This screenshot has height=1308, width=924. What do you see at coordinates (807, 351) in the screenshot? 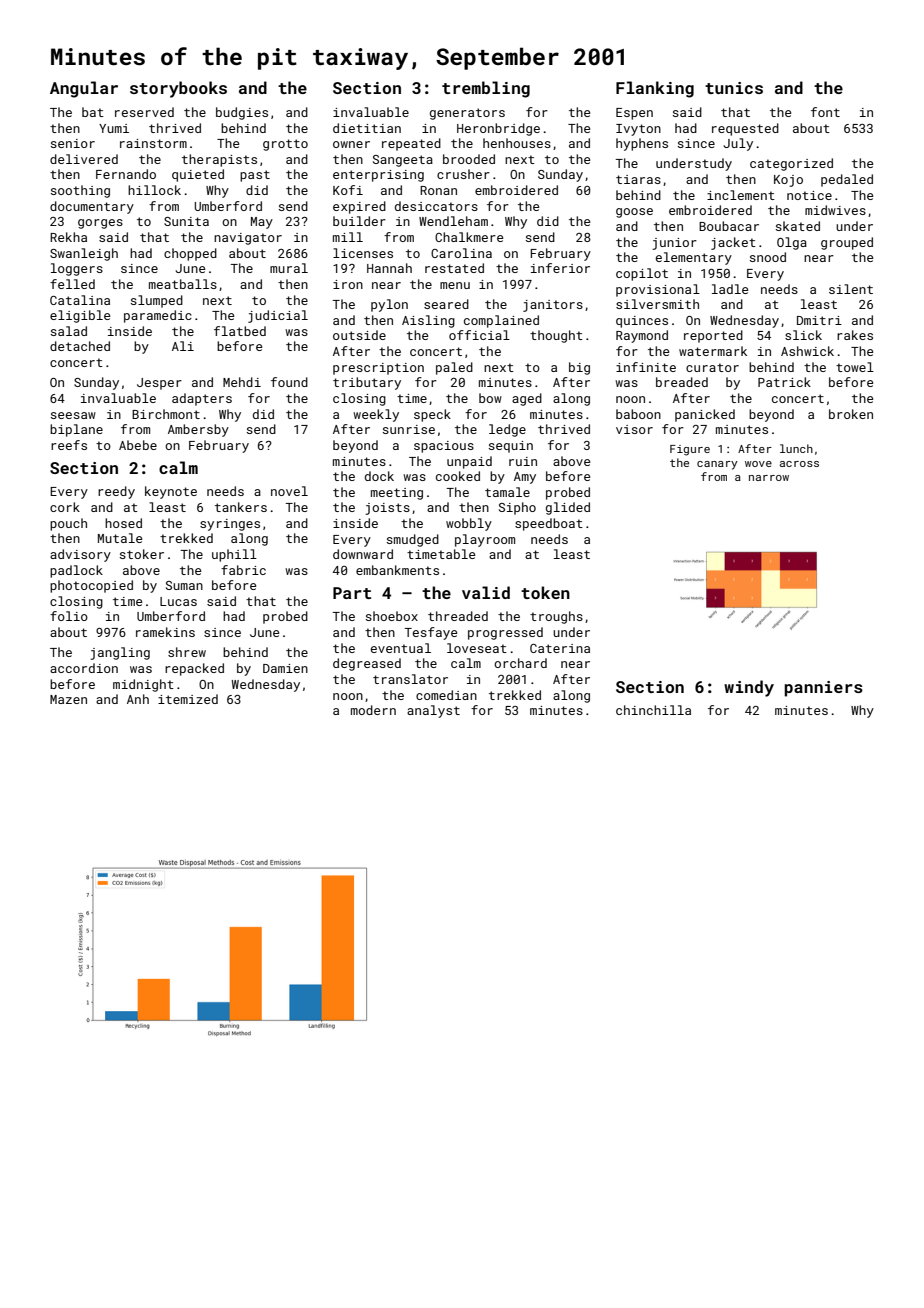
I see `Ashwick` at bounding box center [807, 351].
